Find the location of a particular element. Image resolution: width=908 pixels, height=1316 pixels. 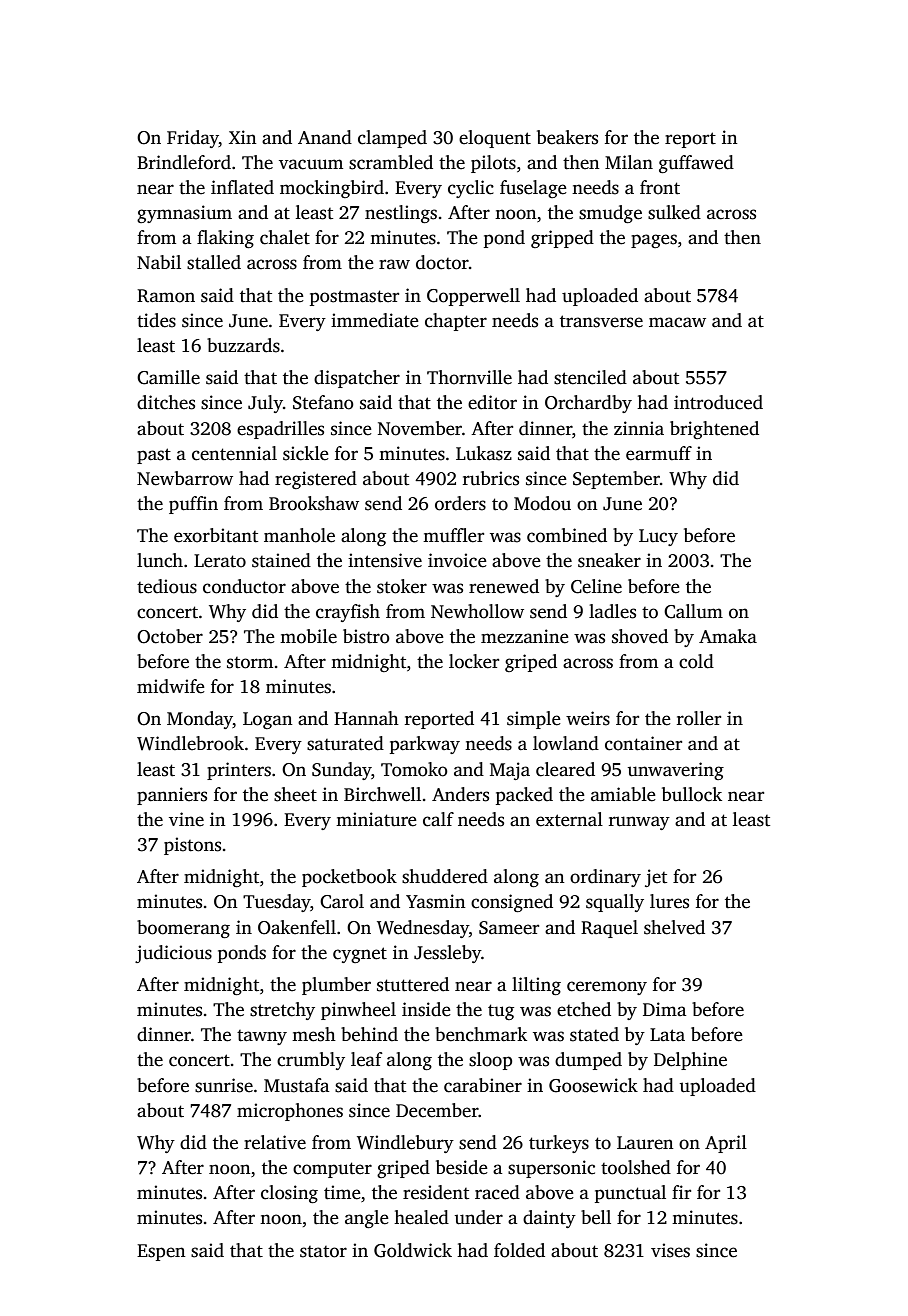

inside is located at coordinates (426, 1009).
